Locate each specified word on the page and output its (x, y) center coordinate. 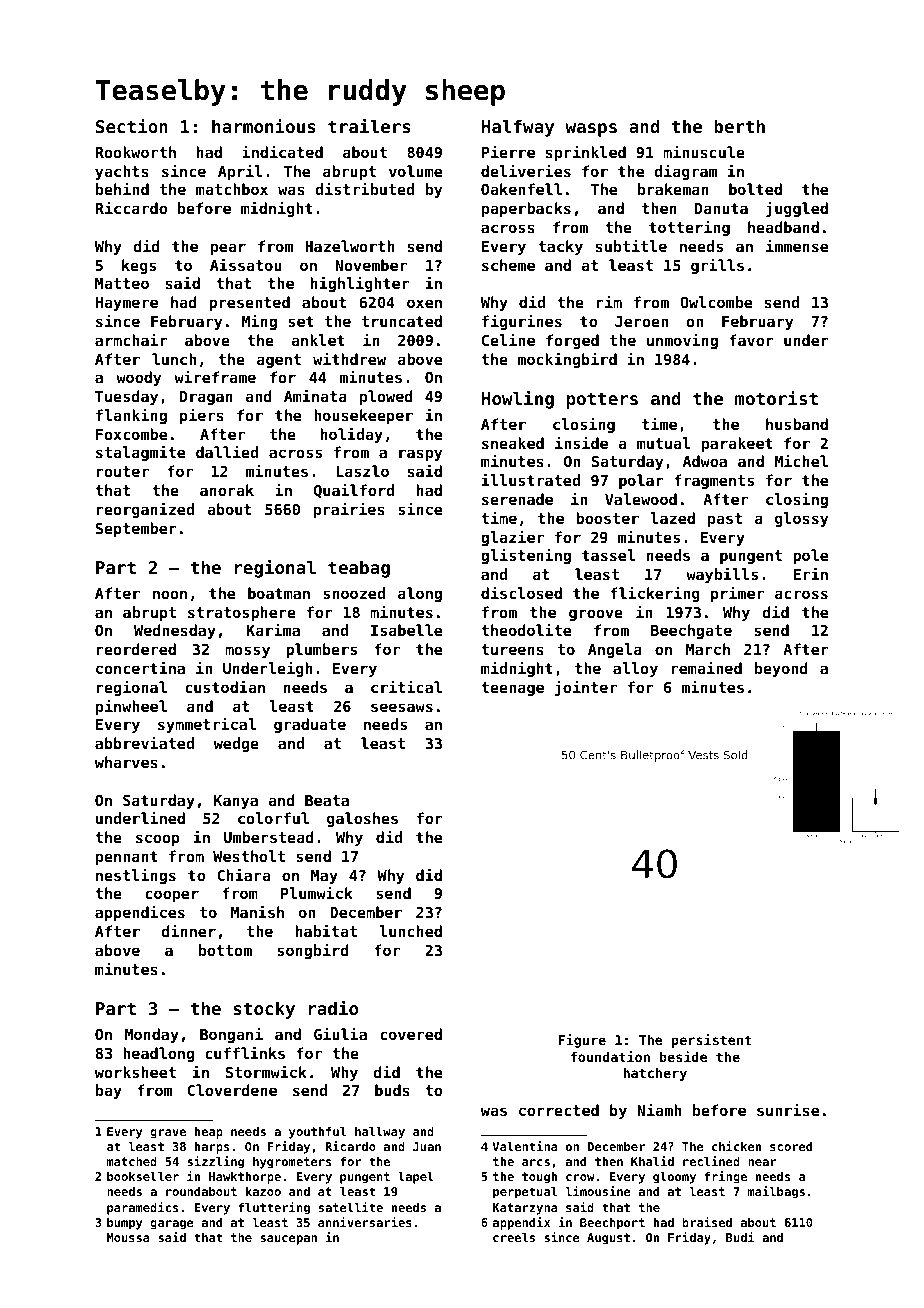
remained (706, 667)
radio (333, 1007)
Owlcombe (716, 302)
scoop (158, 840)
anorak (227, 490)
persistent (711, 1041)
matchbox (232, 189)
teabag (359, 569)
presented (249, 303)
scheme (508, 265)
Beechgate (691, 631)
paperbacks (526, 209)
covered (411, 1034)
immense (797, 245)
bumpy (124, 1224)
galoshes (362, 819)
